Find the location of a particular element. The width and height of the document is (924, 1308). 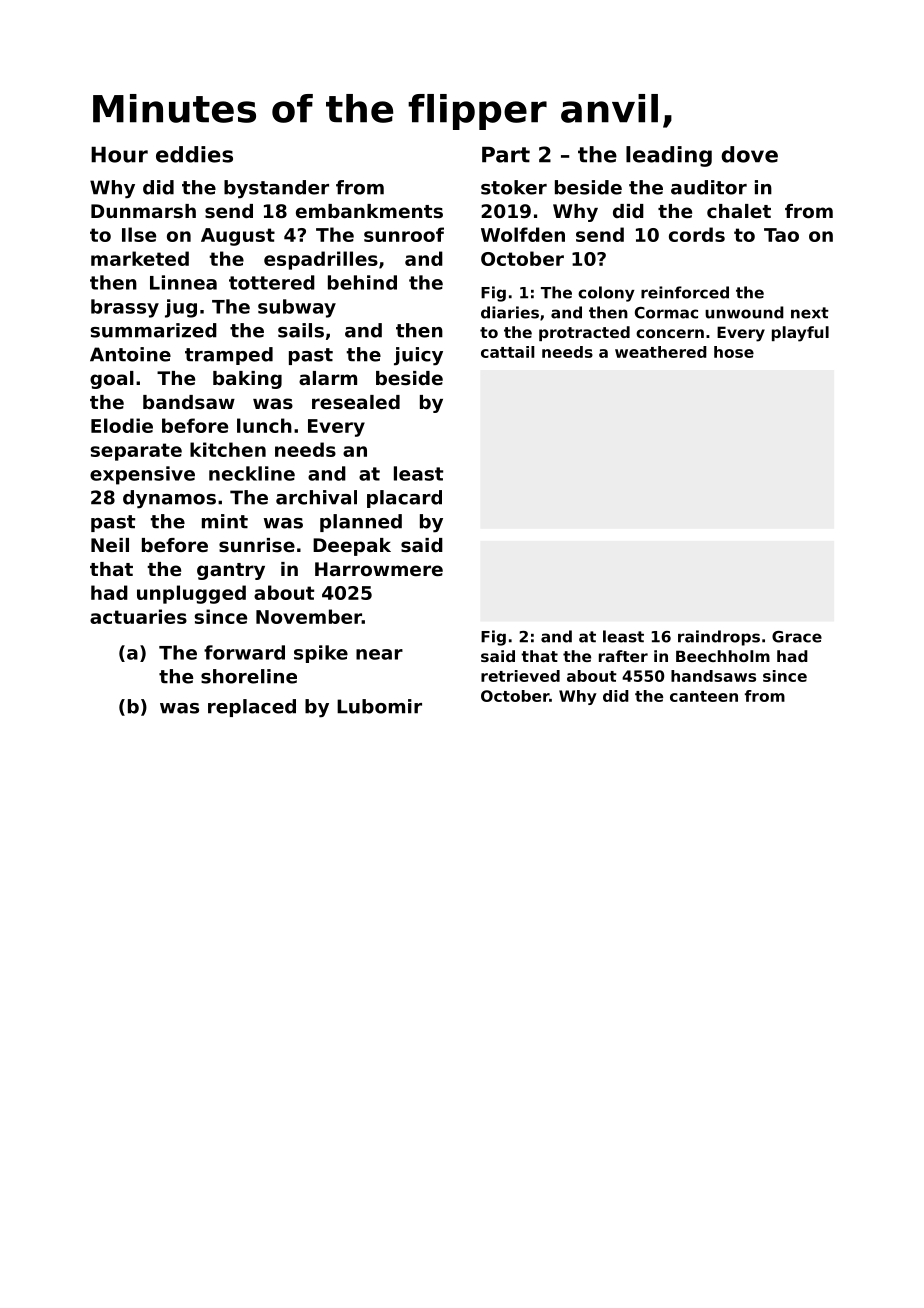

placard is located at coordinates (404, 499).
